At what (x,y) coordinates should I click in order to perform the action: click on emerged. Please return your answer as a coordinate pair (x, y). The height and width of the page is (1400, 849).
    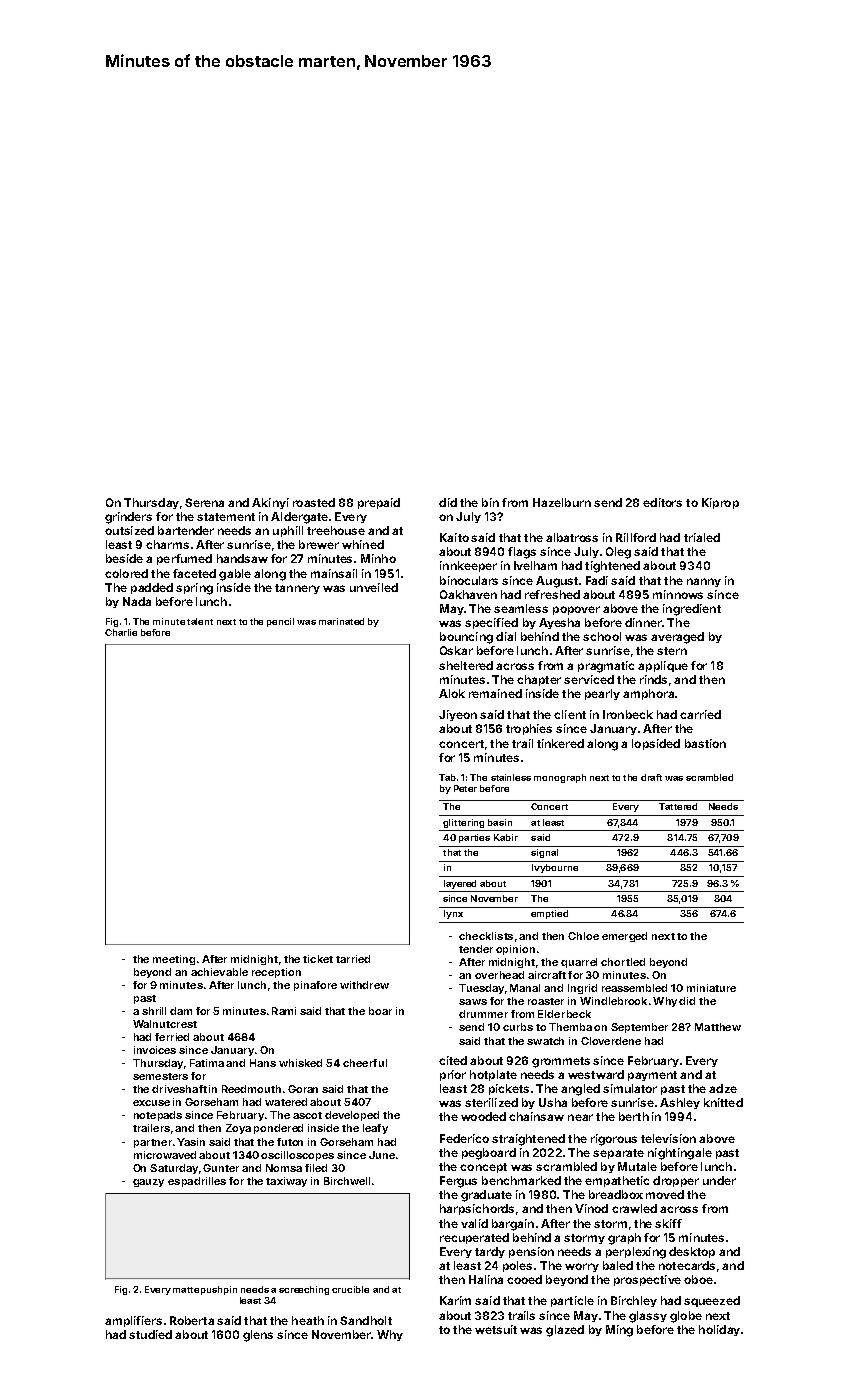
    Looking at the image, I should click on (624, 937).
